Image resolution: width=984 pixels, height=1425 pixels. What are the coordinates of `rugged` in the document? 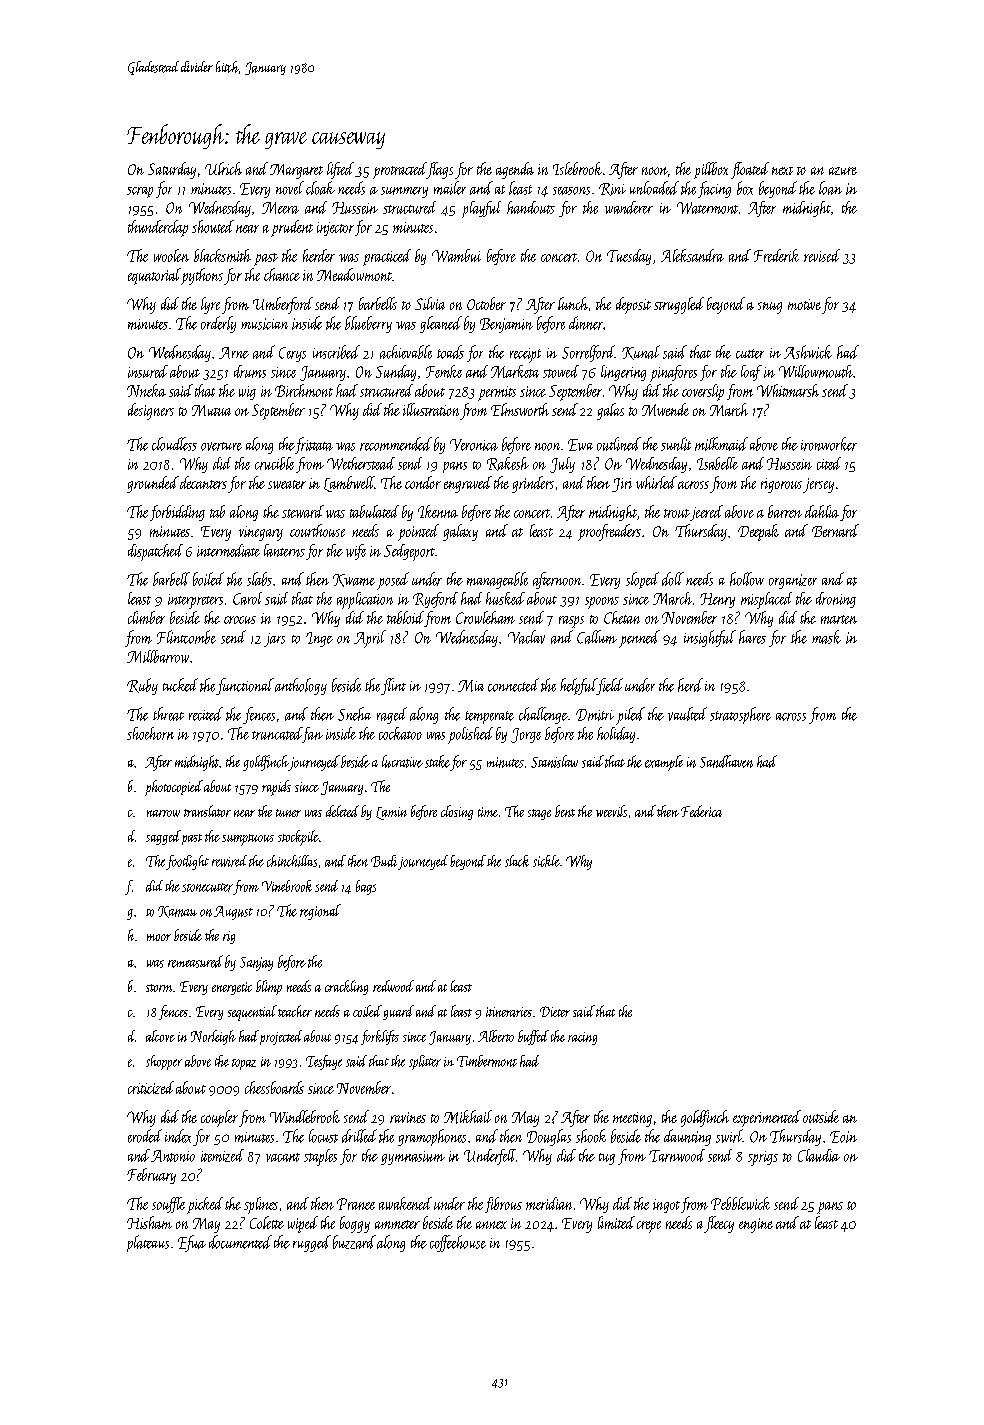 It's located at (312, 1243).
